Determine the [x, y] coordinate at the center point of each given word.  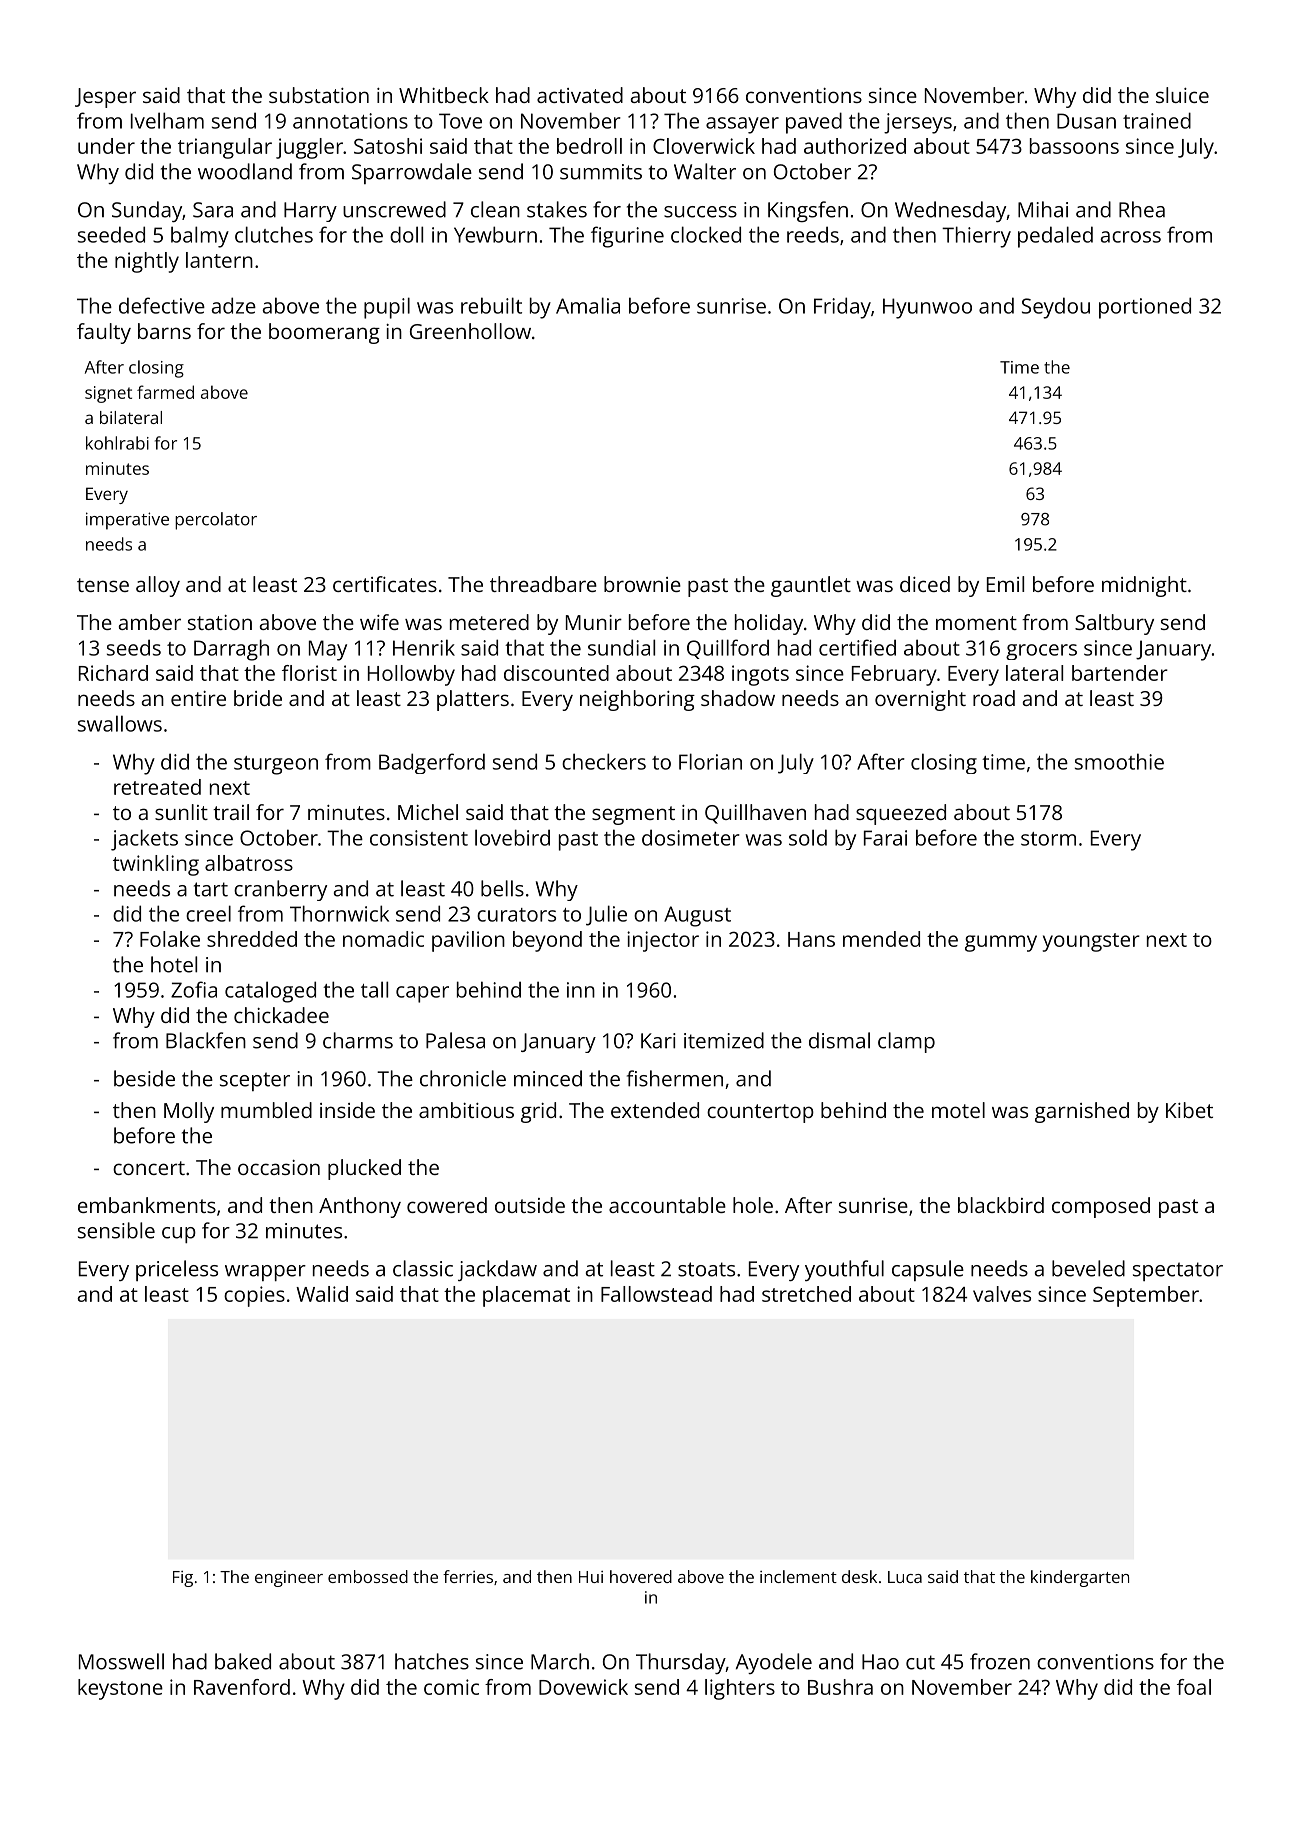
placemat [526, 1296]
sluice [1182, 95]
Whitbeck [444, 95]
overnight [920, 700]
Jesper [105, 98]
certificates [385, 584]
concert [149, 1168]
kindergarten [1080, 1578]
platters [473, 700]
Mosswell [121, 1661]
